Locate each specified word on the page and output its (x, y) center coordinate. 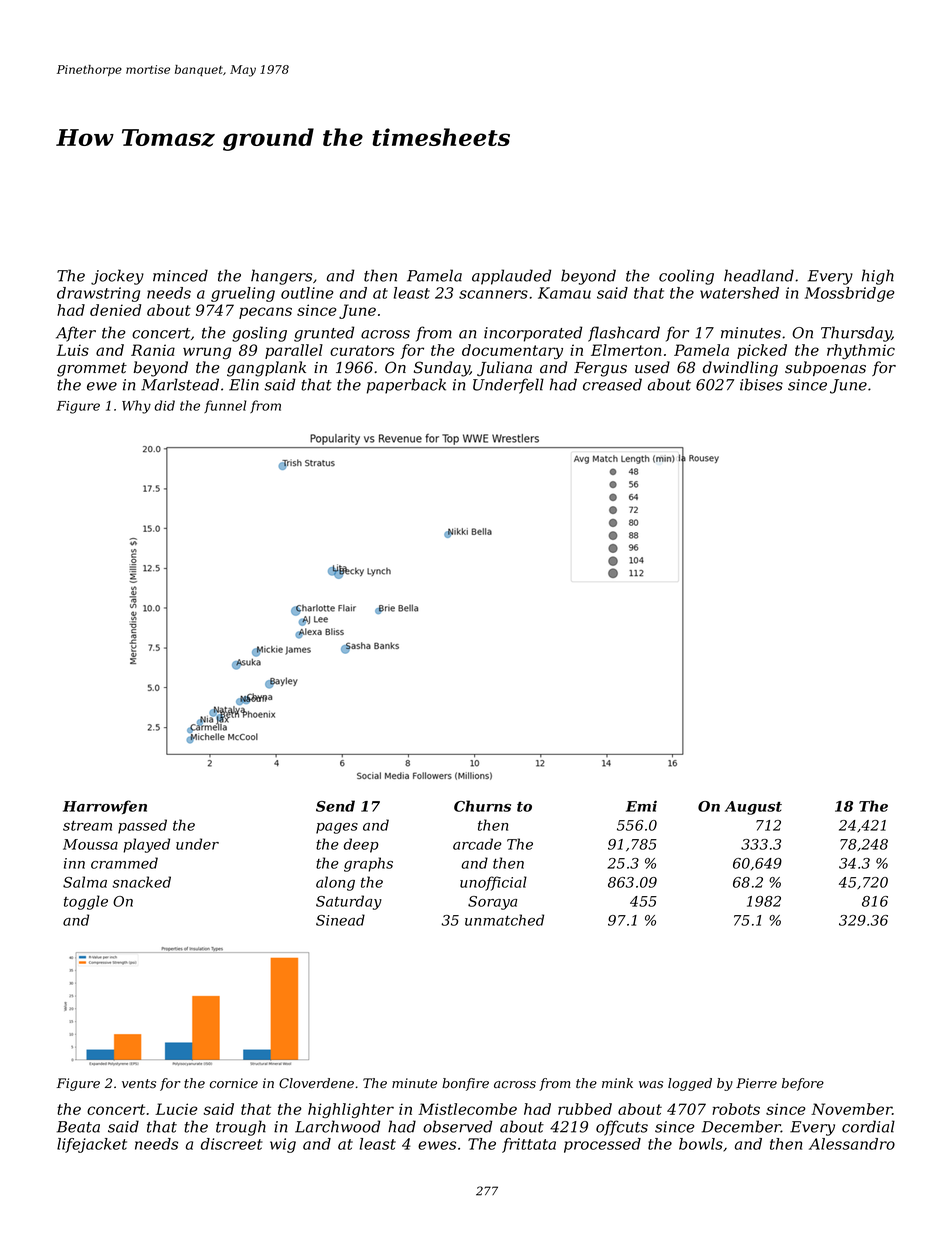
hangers (281, 277)
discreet (232, 1144)
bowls (701, 1144)
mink (617, 1083)
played (146, 845)
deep (361, 845)
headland (759, 275)
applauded (511, 277)
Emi (641, 806)
